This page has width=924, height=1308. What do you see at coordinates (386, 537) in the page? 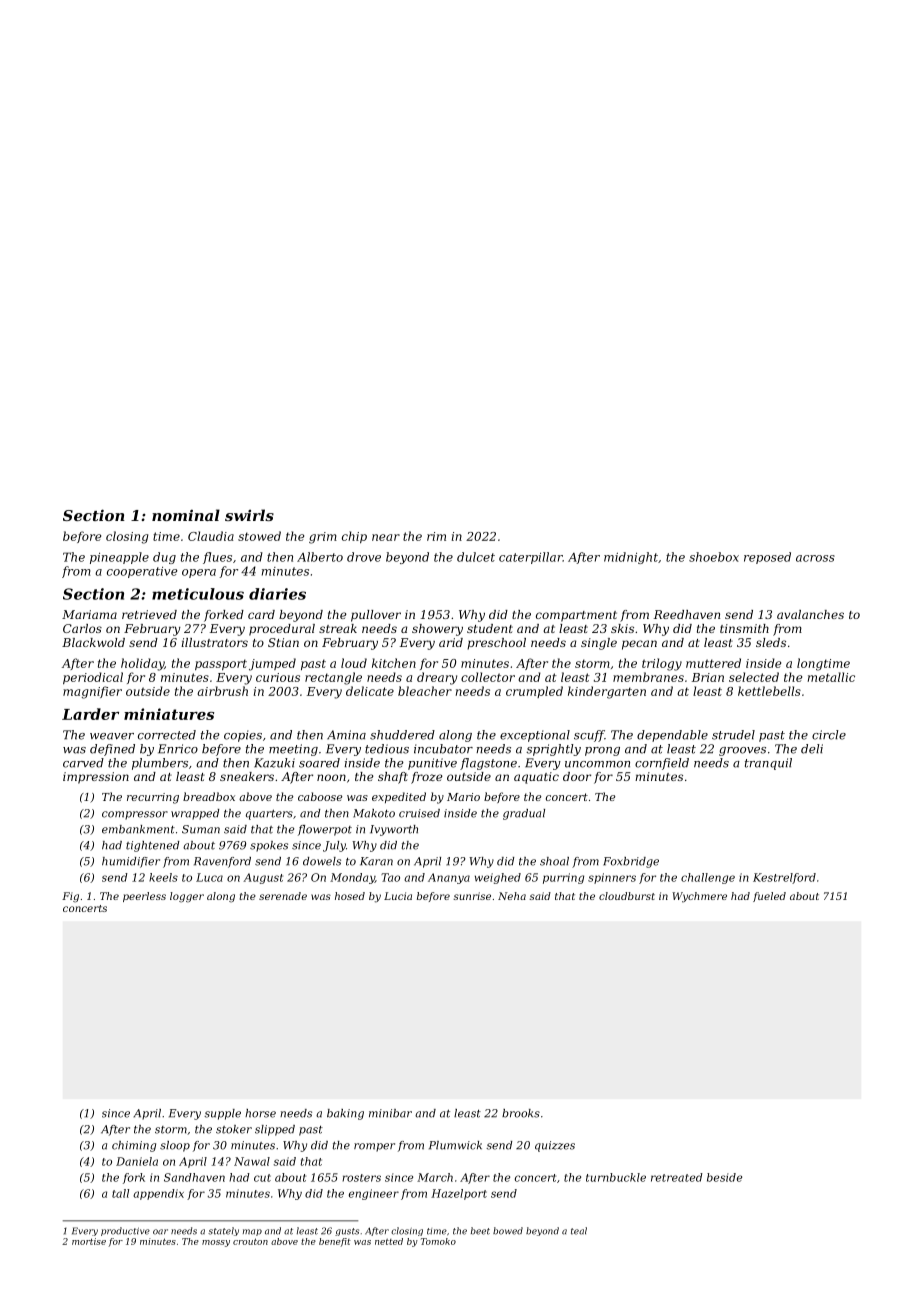
I see `near` at bounding box center [386, 537].
